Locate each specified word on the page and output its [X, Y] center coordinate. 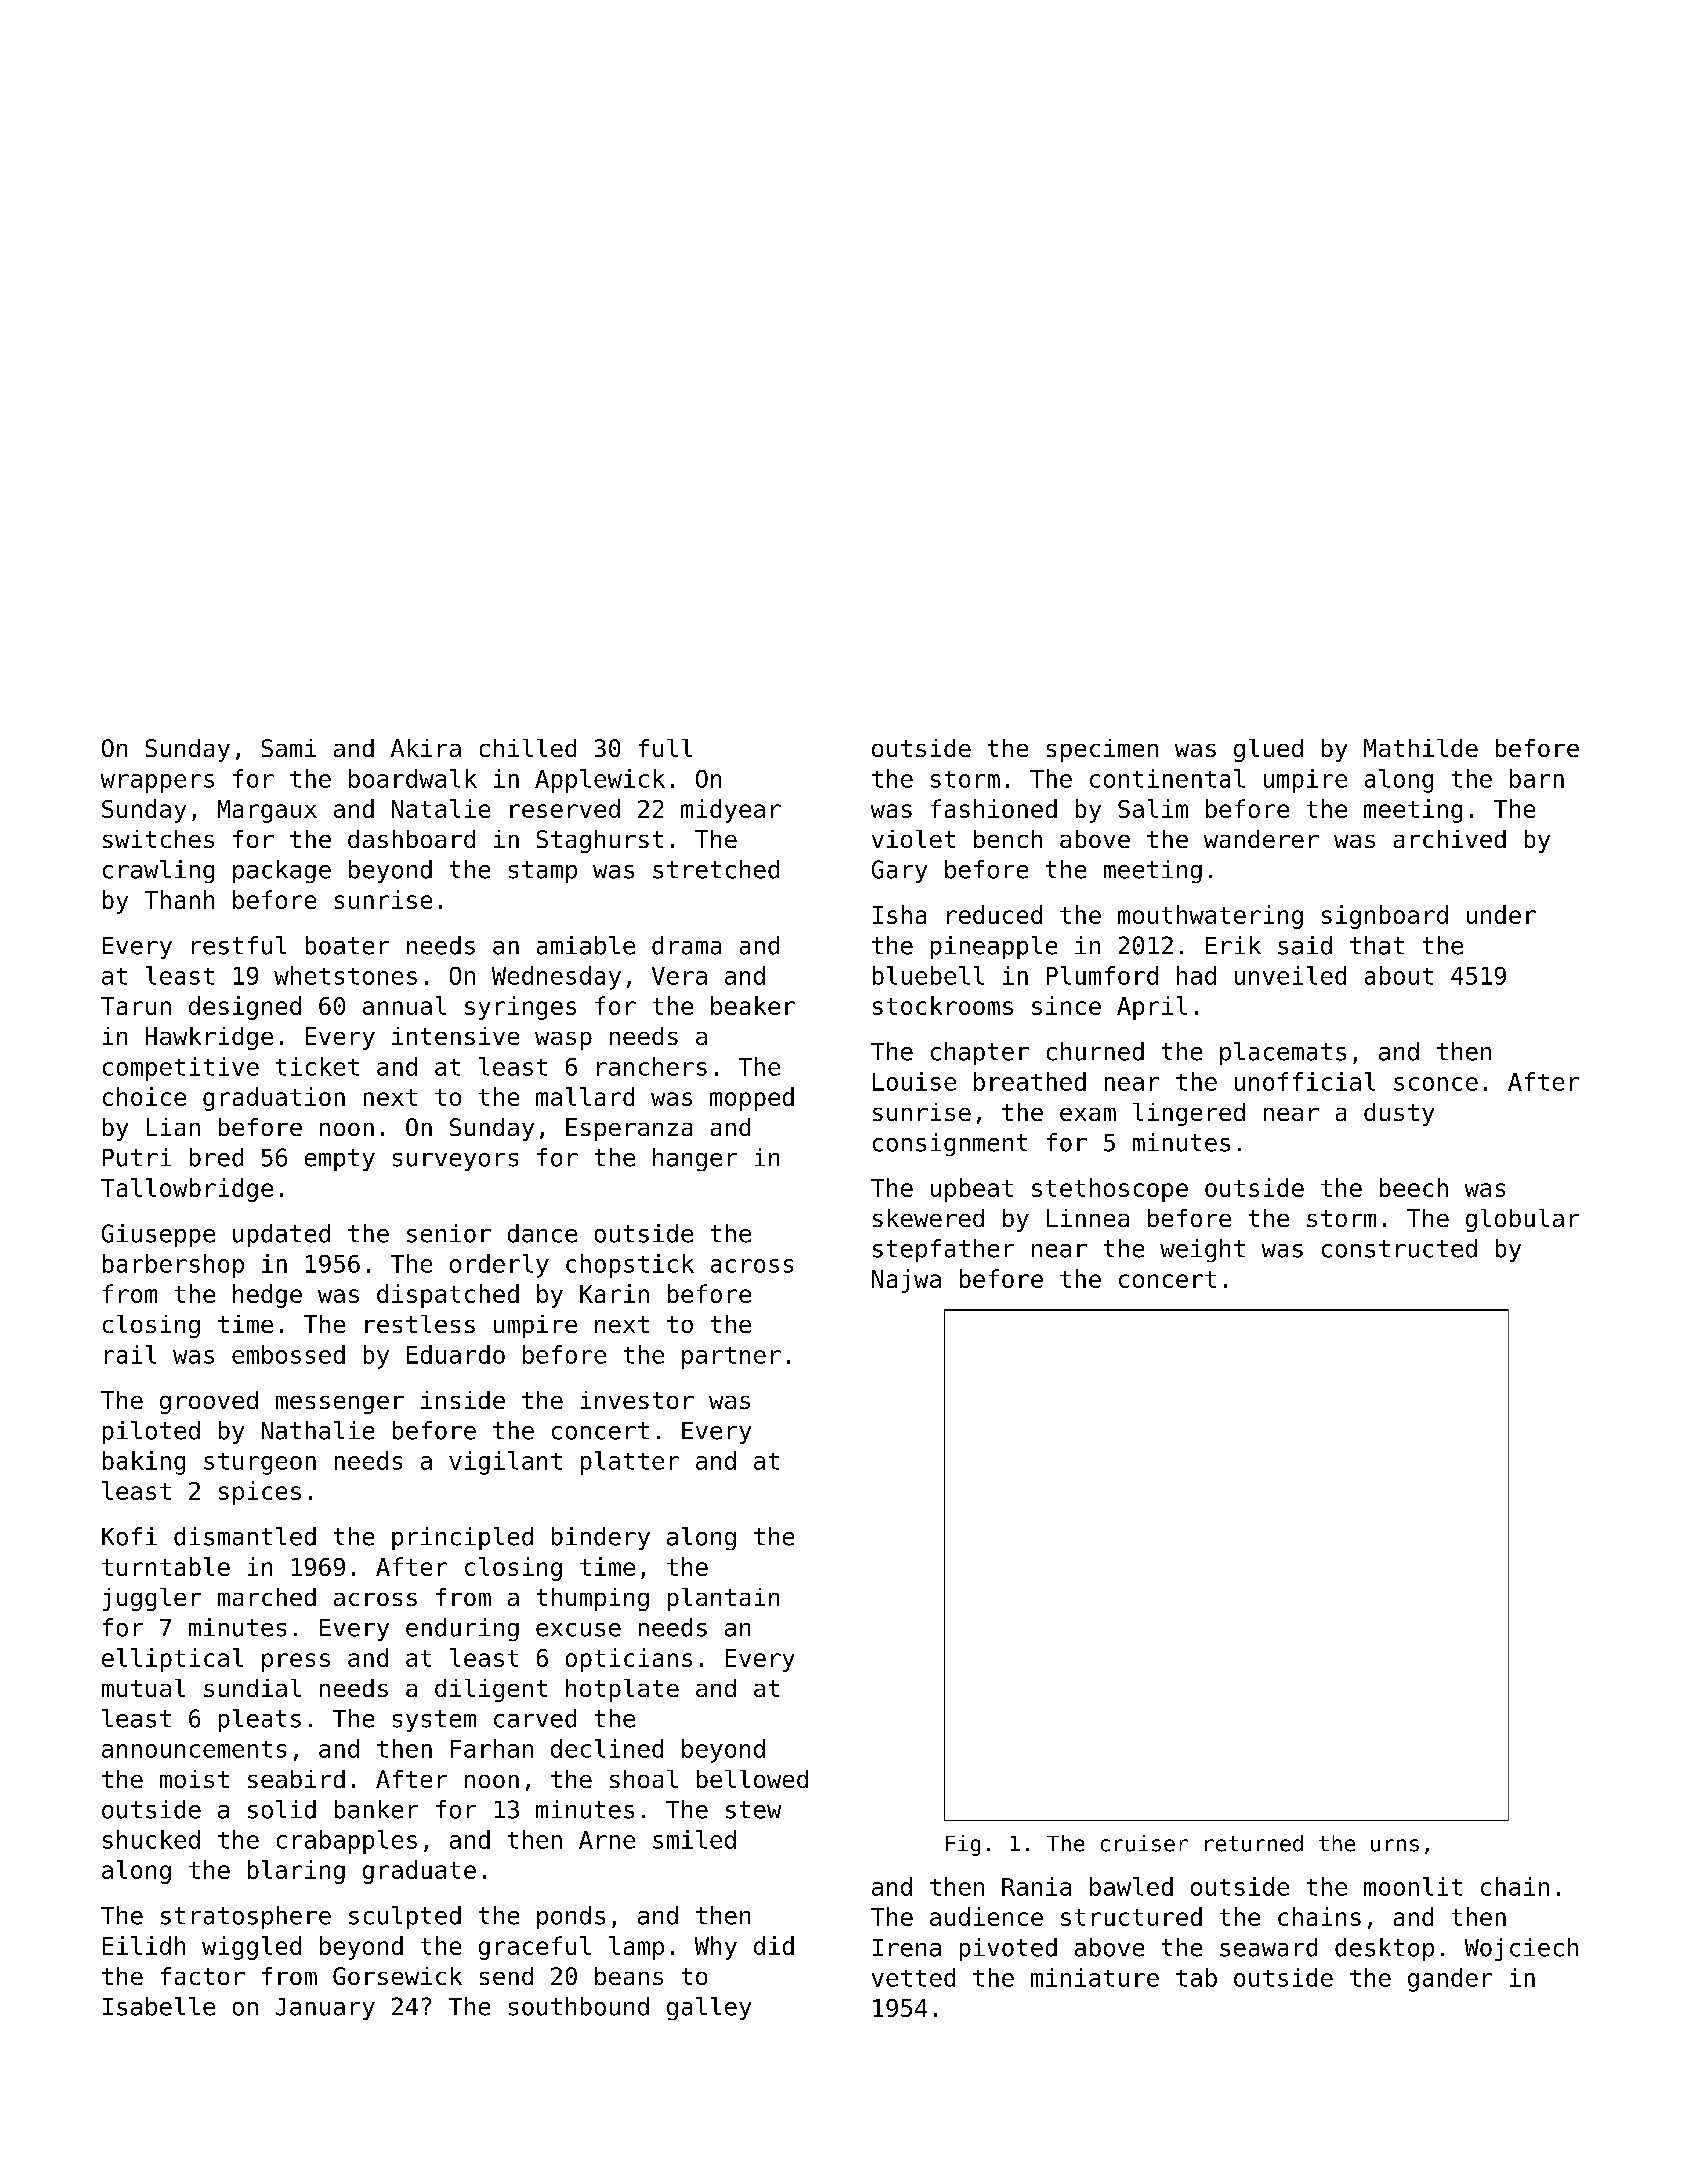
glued [1268, 750]
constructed [1399, 1248]
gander [1450, 1980]
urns [1395, 1845]
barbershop [173, 1266]
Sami [289, 748]
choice [144, 1096]
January [325, 2009]
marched [267, 1597]
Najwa [906, 1281]
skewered [928, 1218]
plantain [723, 1599]
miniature [1095, 1977]
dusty [1399, 1114]
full [665, 748]
